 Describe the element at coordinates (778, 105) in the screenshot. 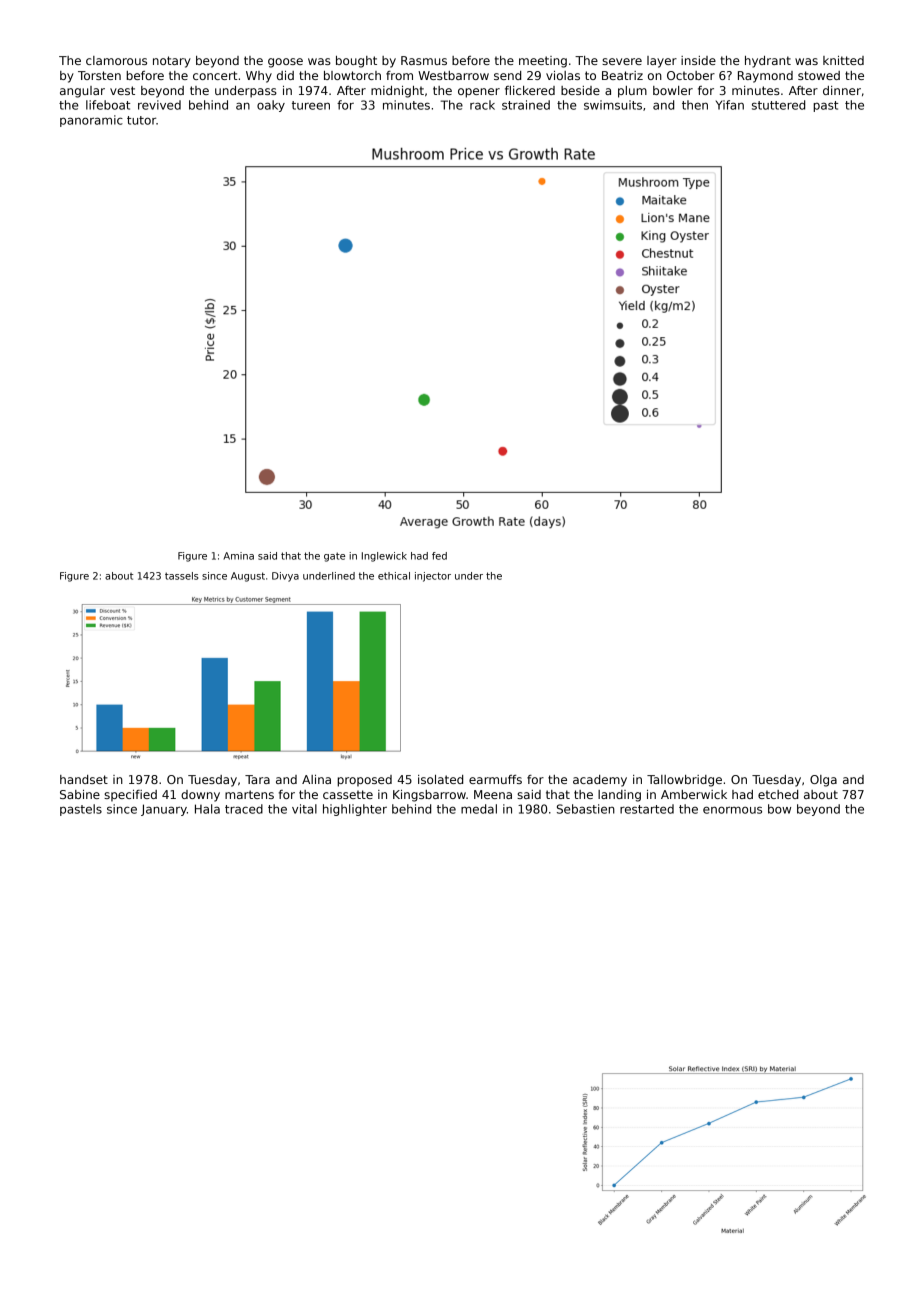

I see `stuttered` at that location.
